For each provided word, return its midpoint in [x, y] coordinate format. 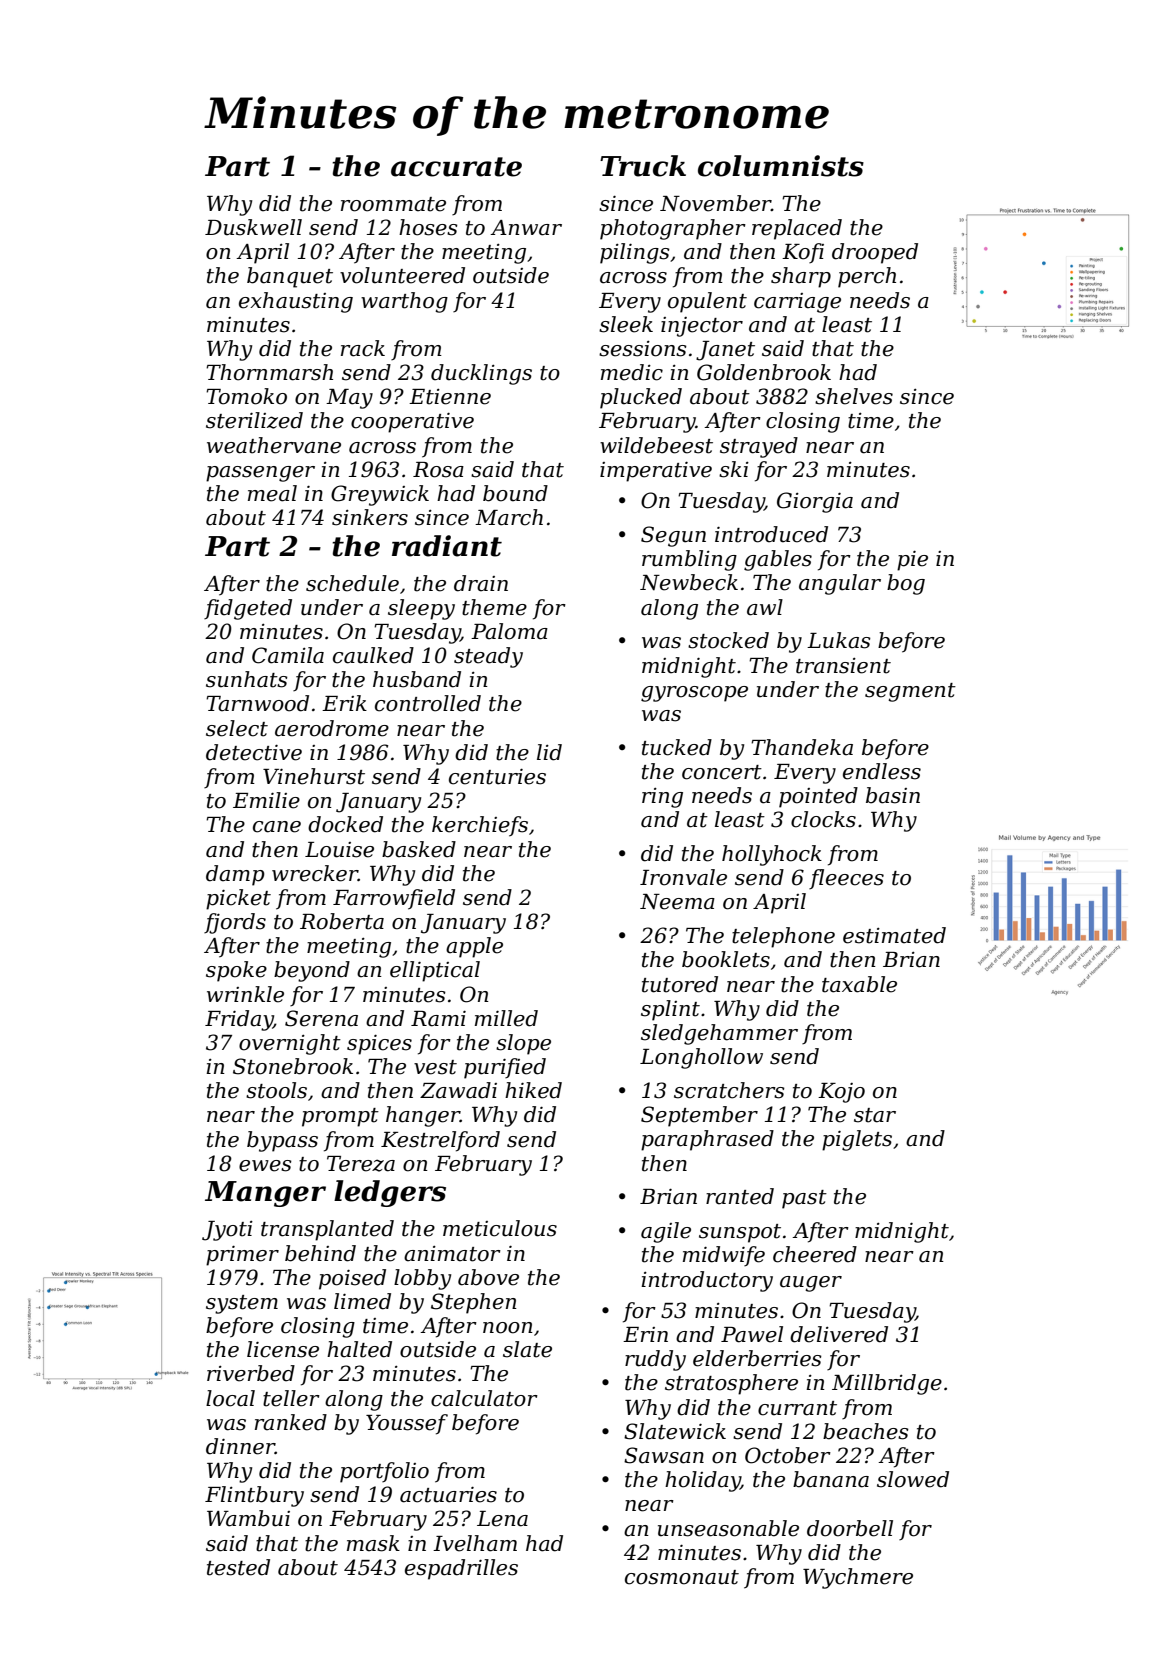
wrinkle [245, 994]
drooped [875, 253]
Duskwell [253, 227]
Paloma [509, 631]
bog [906, 584]
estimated [894, 935]
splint [670, 1010]
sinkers [370, 517]
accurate [456, 167]
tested [238, 1567]
